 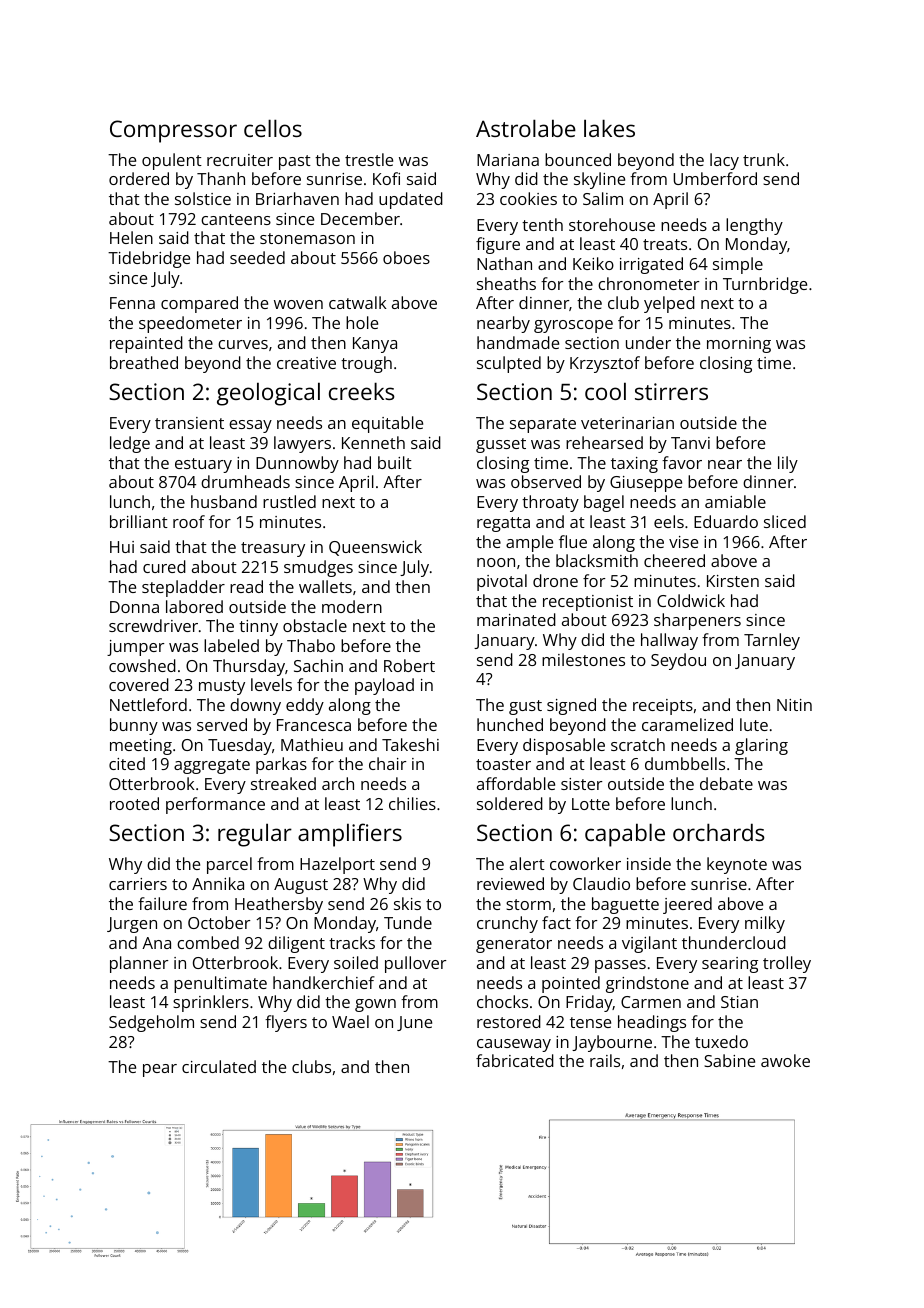 What do you see at coordinates (273, 128) in the image?
I see `cellos` at bounding box center [273, 128].
